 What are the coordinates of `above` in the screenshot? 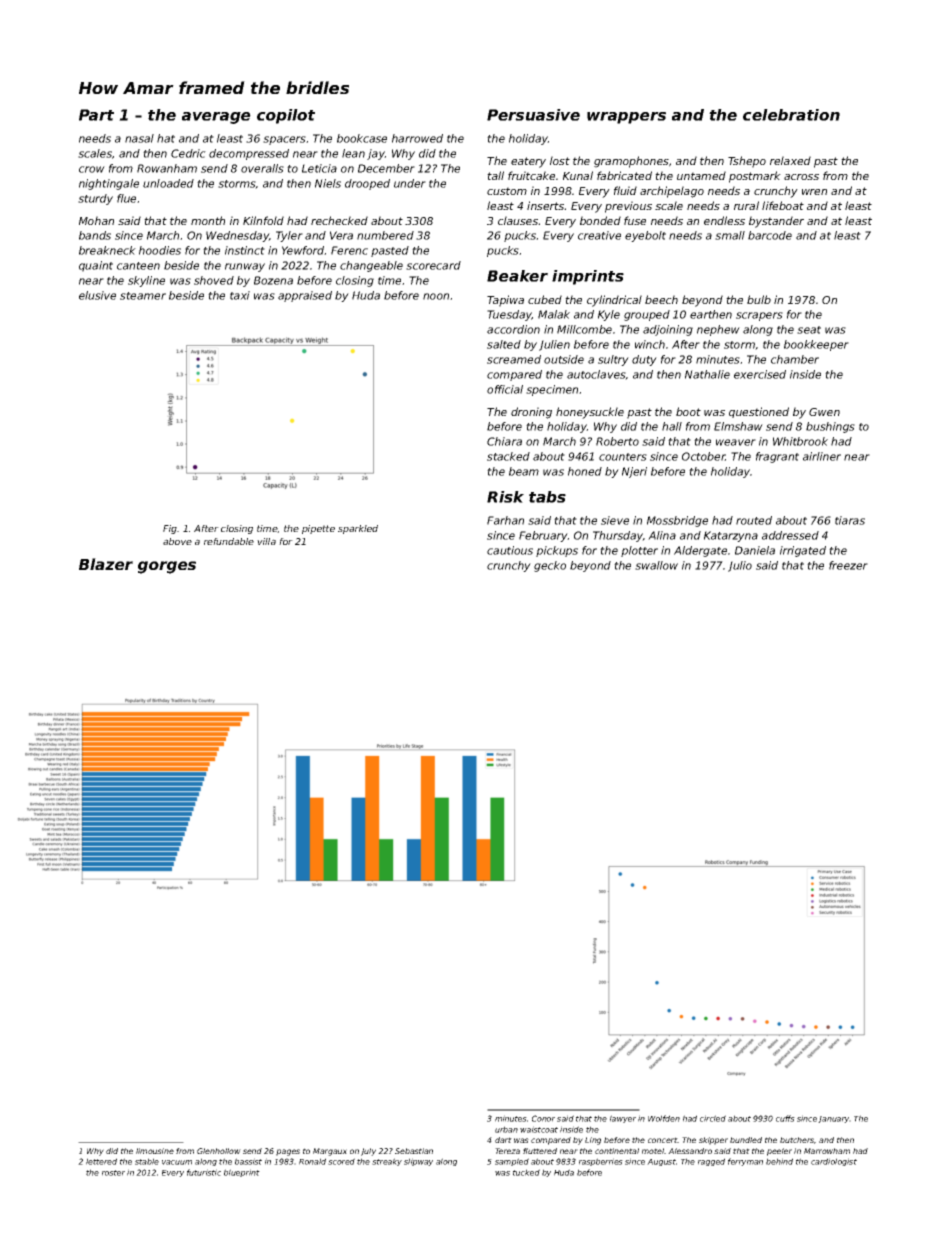 It's located at (177, 541).
